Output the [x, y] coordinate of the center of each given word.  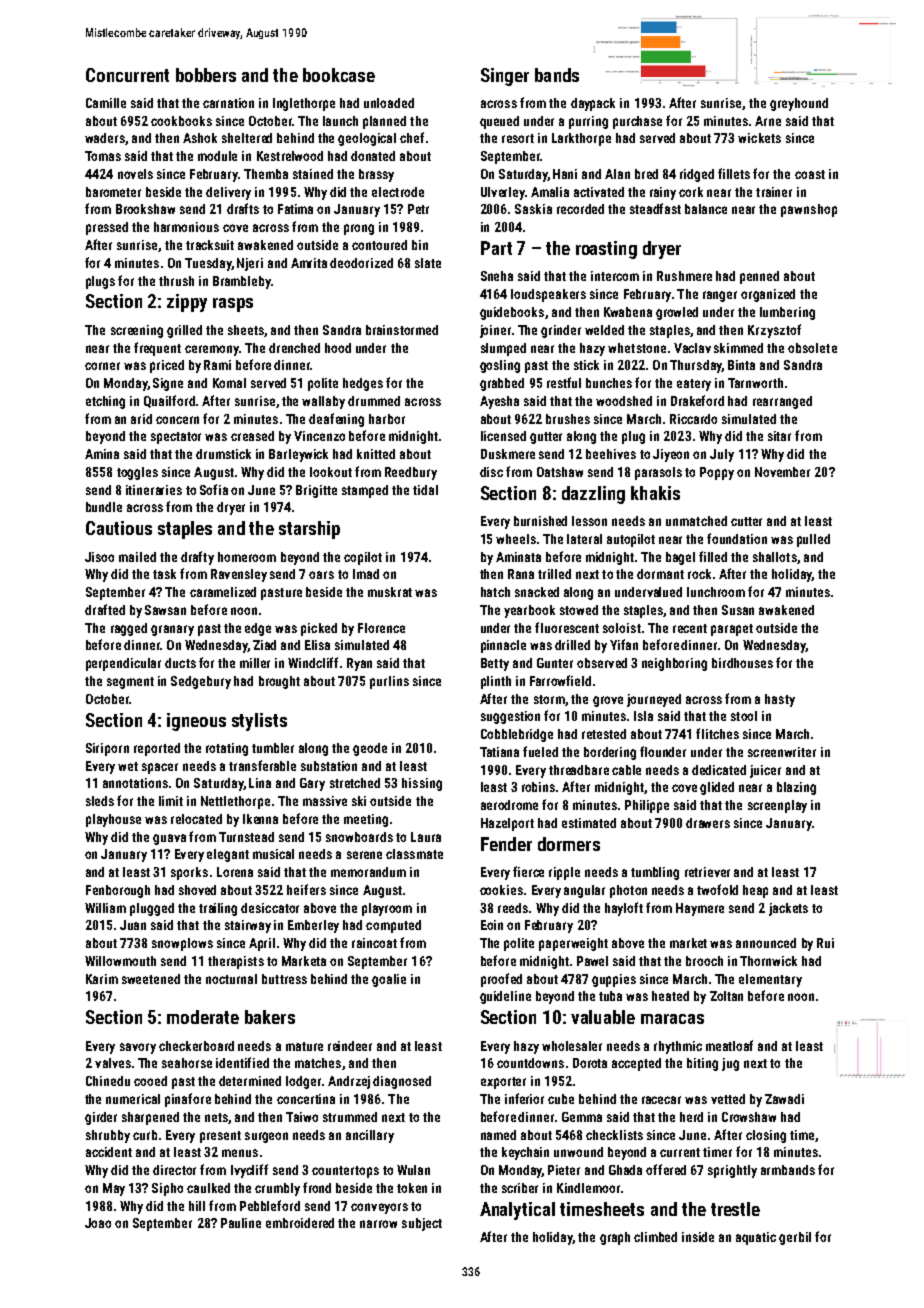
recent [690, 628]
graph [615, 1238]
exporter [503, 1083]
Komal [229, 383]
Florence [381, 628]
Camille [106, 103]
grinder [561, 331]
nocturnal [231, 979]
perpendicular [123, 664]
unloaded [389, 103]
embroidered [300, 1223]
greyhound [799, 104]
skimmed [738, 348]
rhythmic [678, 1047]
